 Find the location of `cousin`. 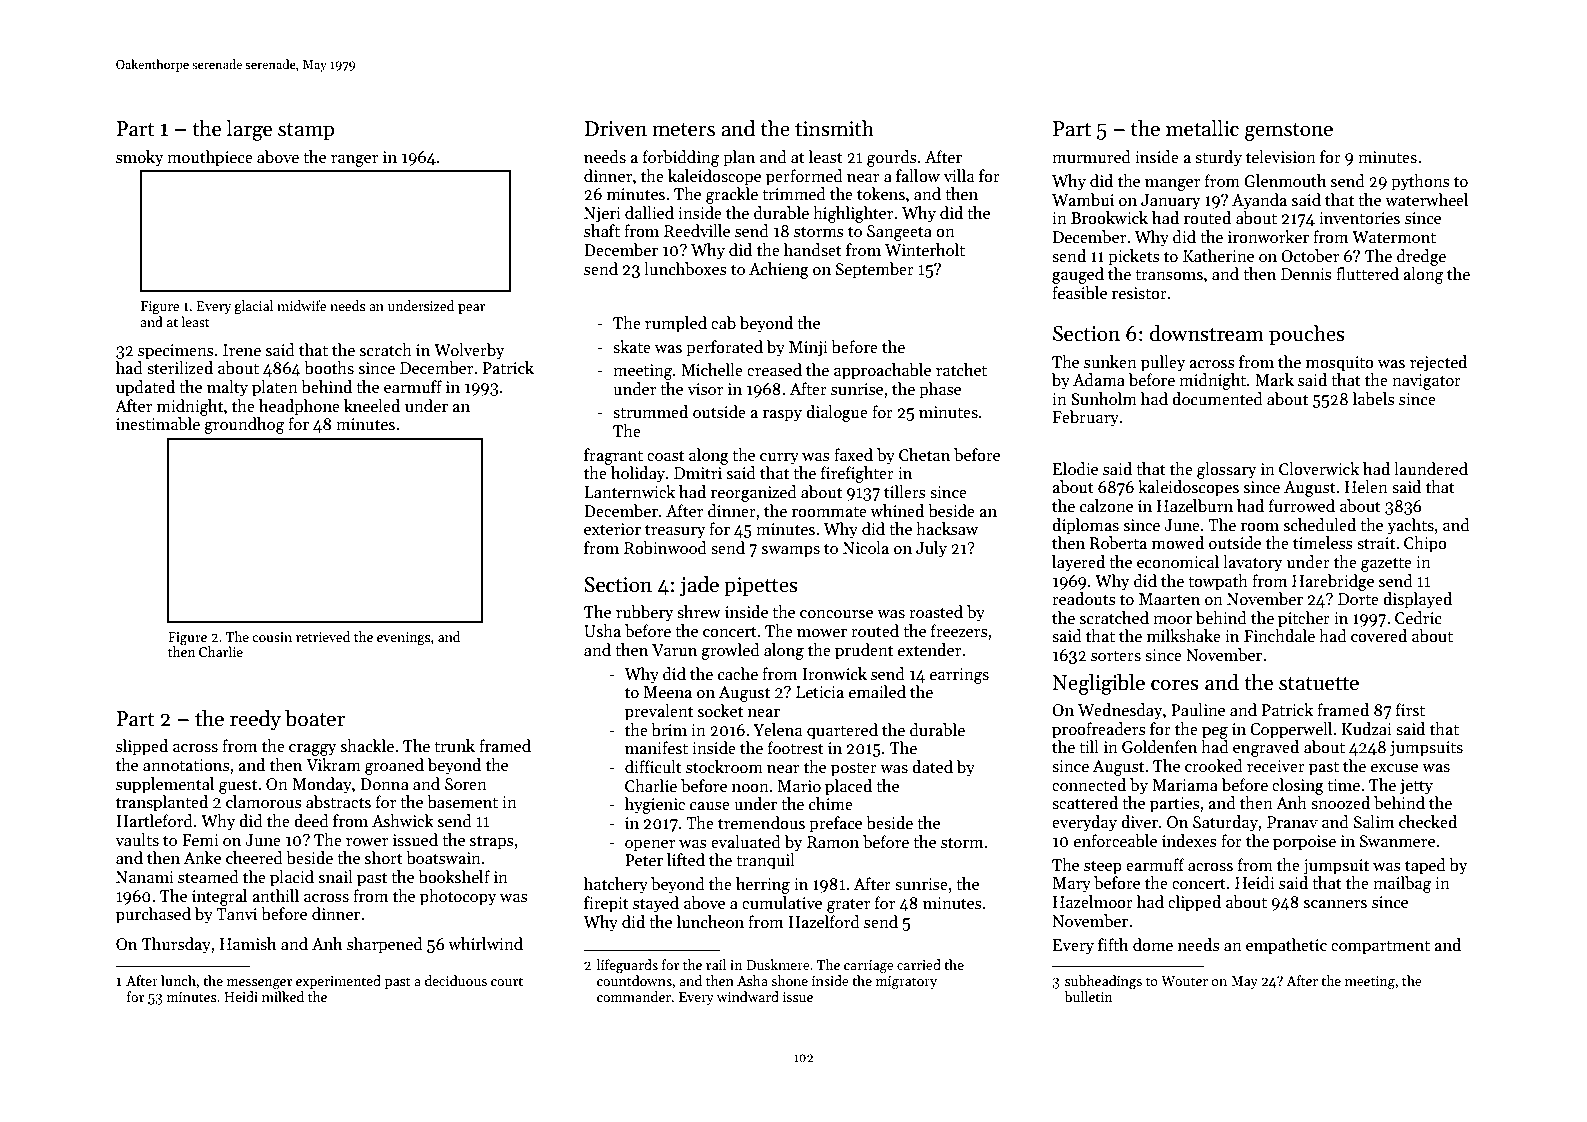

cousin is located at coordinates (272, 637).
